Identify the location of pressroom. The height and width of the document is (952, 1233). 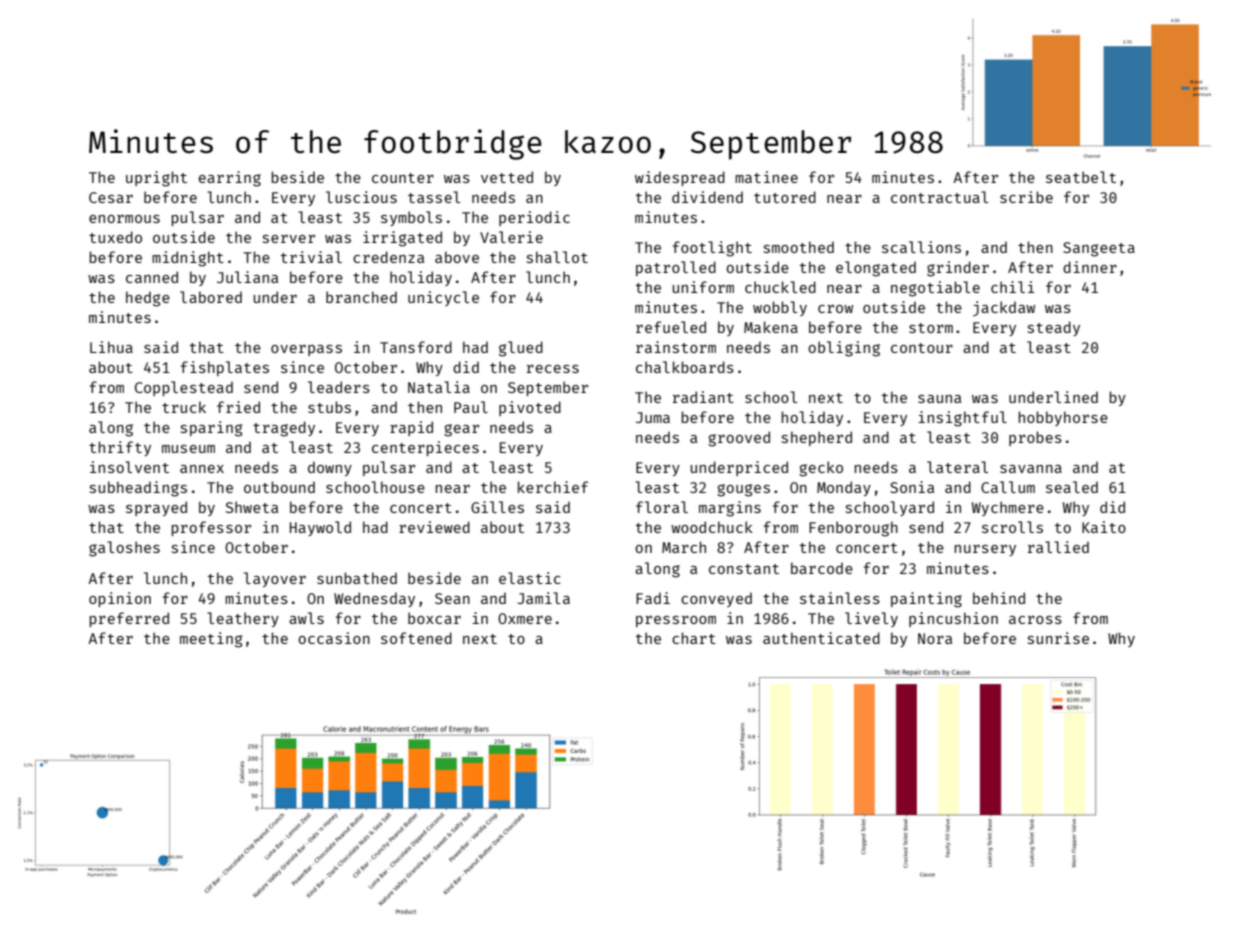
(676, 621).
